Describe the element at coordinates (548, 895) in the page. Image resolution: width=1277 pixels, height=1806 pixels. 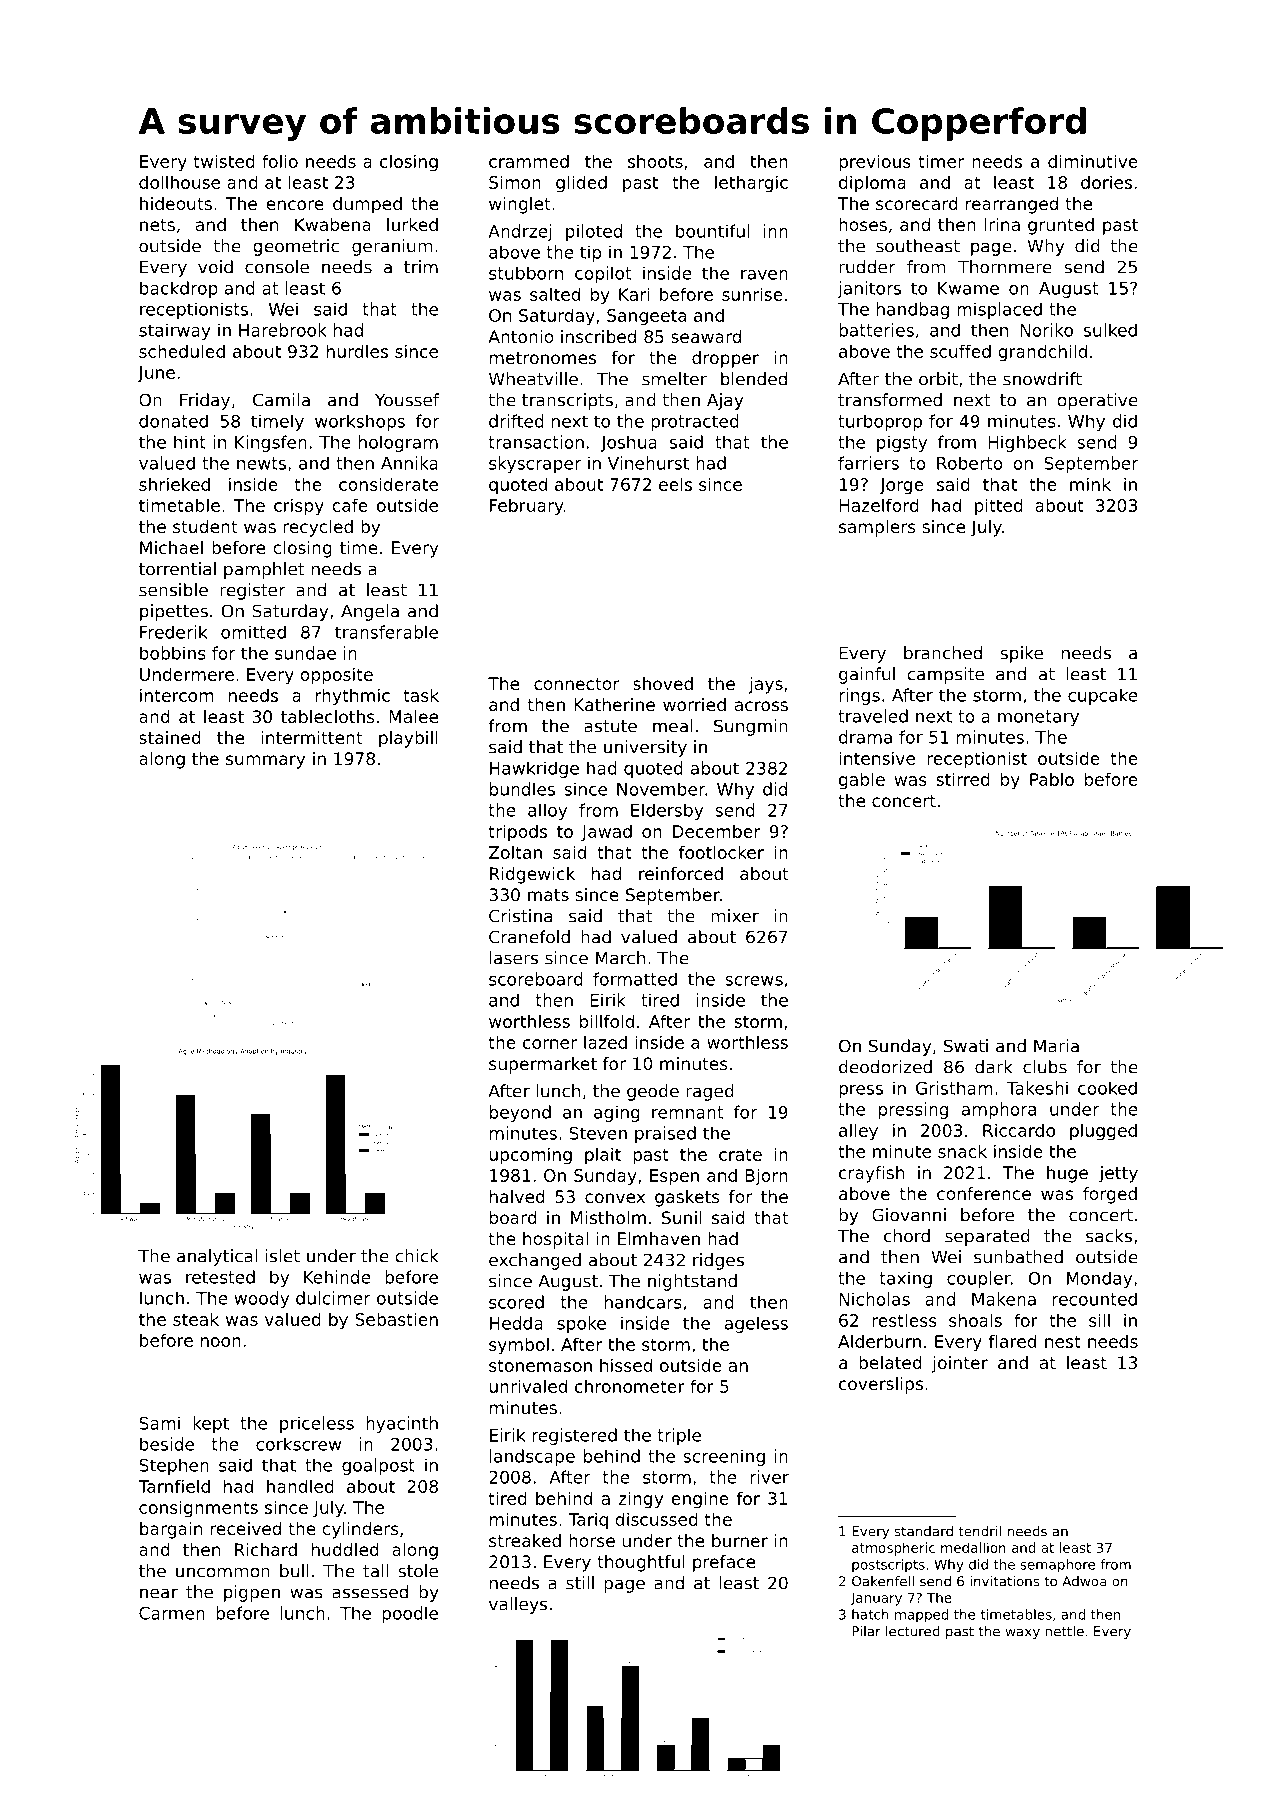
I see `mats` at that location.
